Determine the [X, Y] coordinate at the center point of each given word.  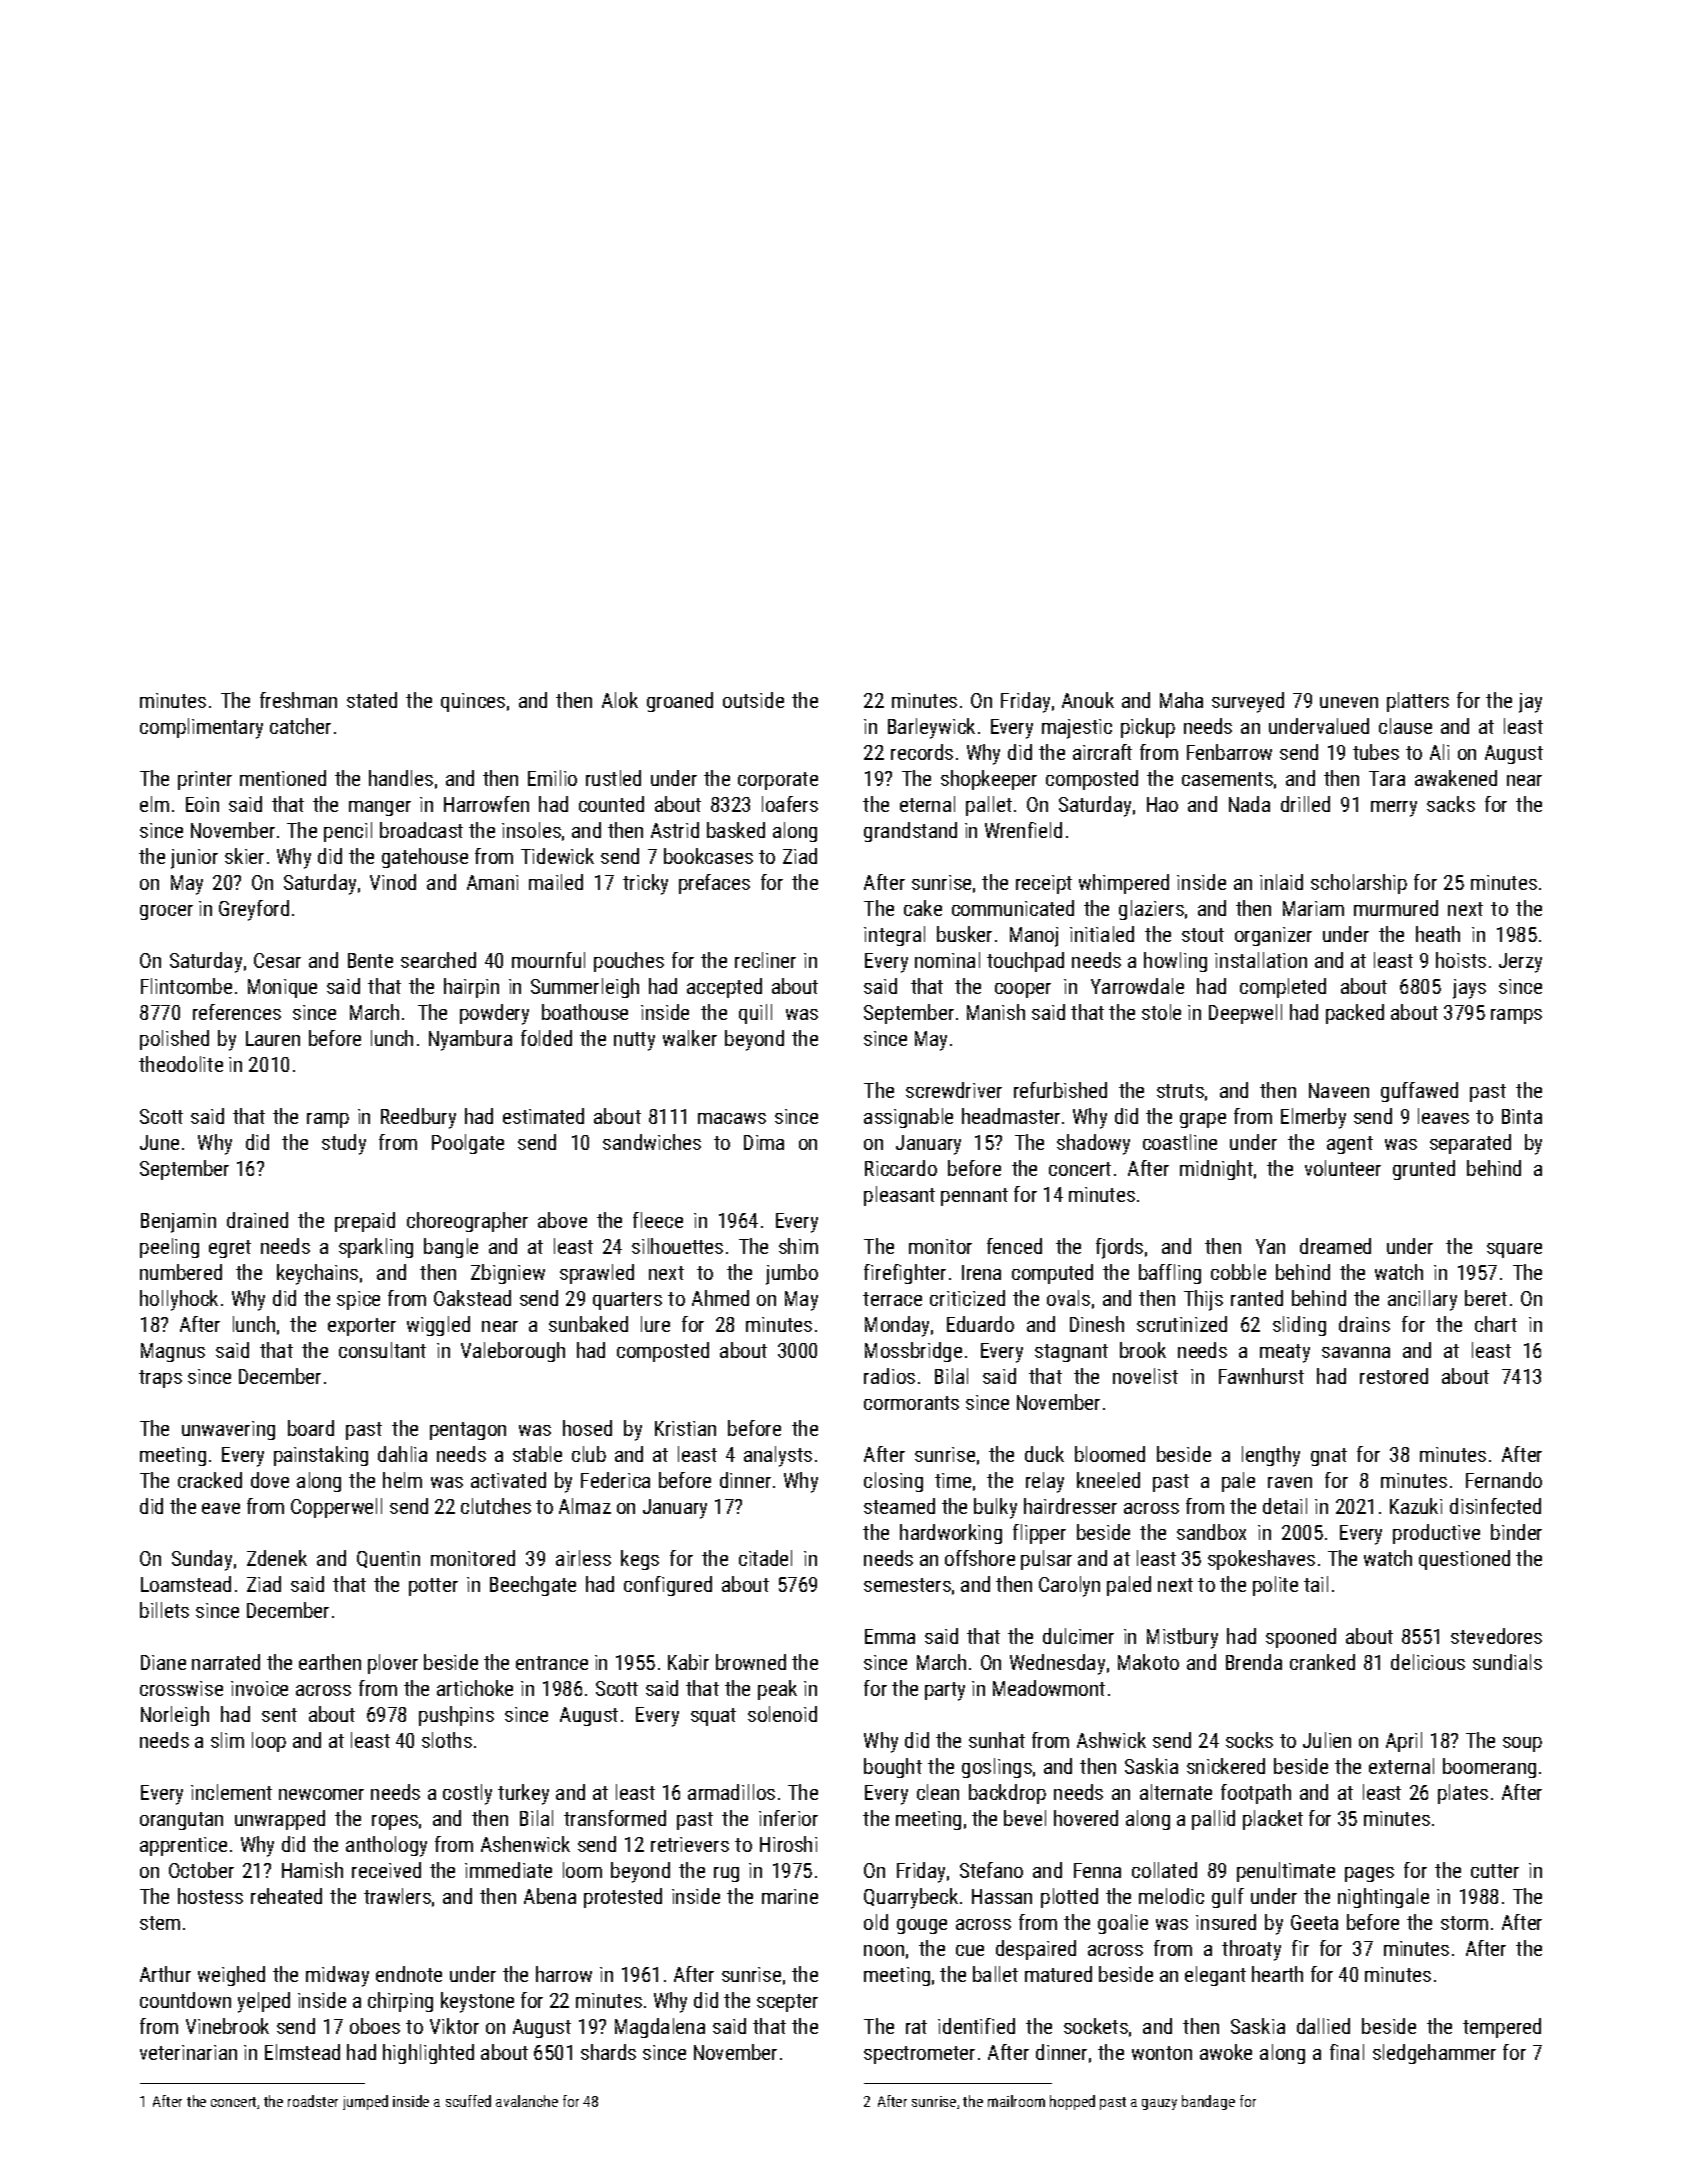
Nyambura [470, 1040]
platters [1418, 702]
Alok [620, 700]
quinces [473, 702]
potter [433, 1587]
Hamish [312, 1870]
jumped [365, 2102]
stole [1161, 1012]
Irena [981, 1272]
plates [1463, 1794]
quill [755, 1014]
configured [668, 1586]
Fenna [1097, 1870]
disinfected [1495, 1506]
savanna [1356, 1352]
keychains [317, 1274]
